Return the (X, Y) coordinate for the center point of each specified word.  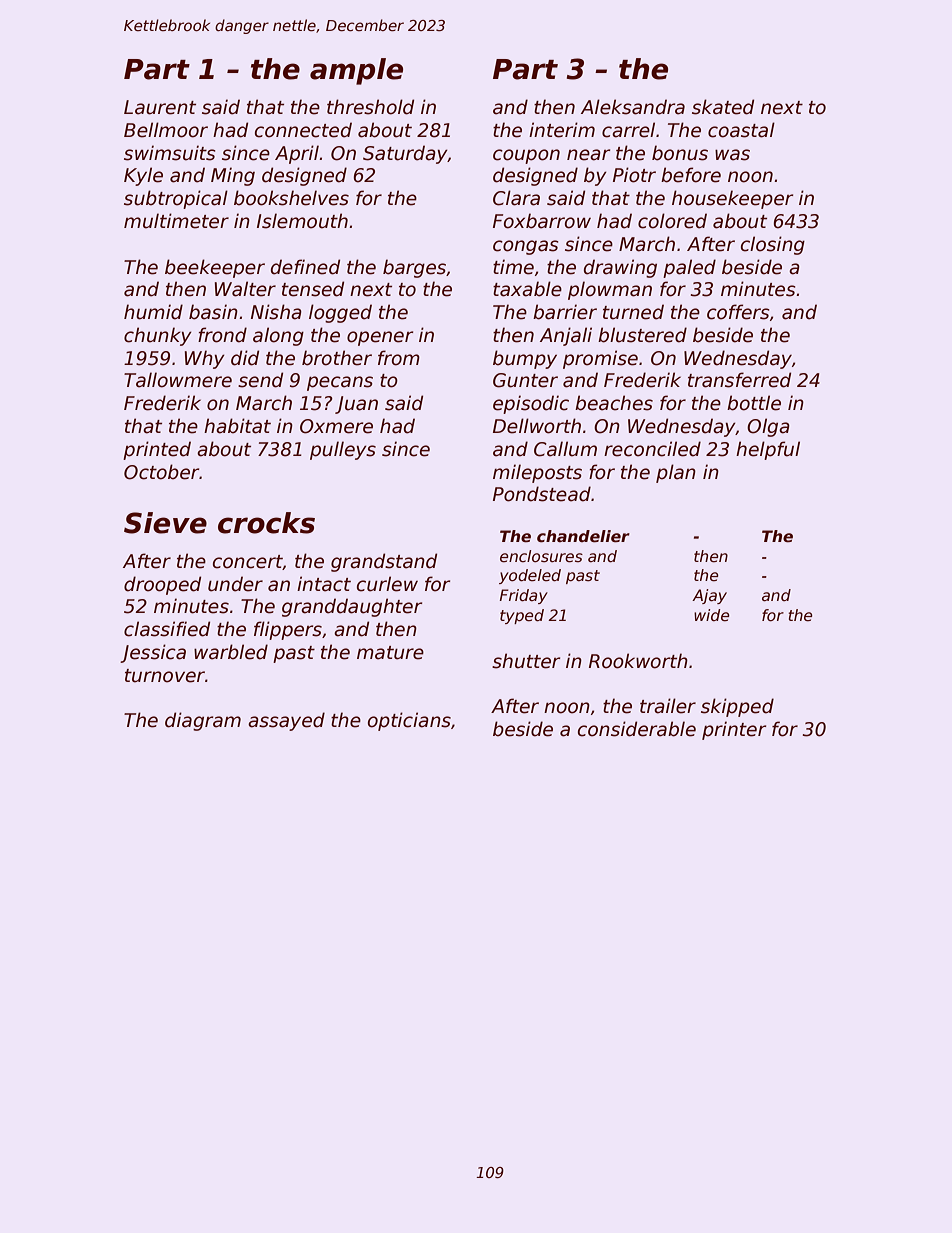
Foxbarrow (542, 221)
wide (712, 615)
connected (303, 130)
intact (324, 584)
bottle (754, 403)
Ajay (709, 596)
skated (723, 107)
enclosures (541, 556)
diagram (203, 721)
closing (773, 245)
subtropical (176, 199)
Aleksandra (633, 107)
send (260, 380)
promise (600, 359)
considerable (637, 729)
